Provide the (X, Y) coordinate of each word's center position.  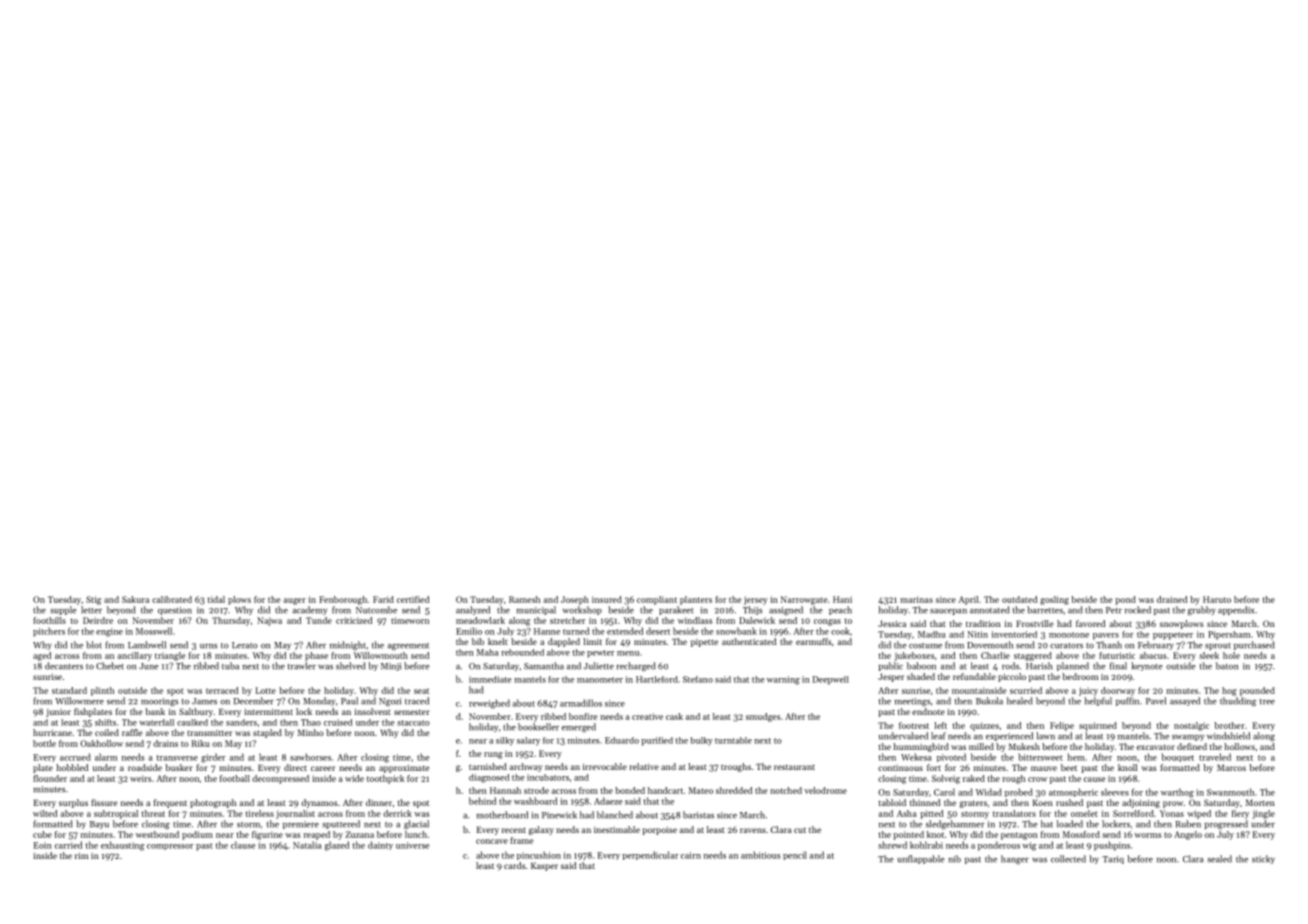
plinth (102, 691)
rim (81, 855)
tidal (216, 599)
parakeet (676, 610)
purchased (1254, 645)
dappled (564, 642)
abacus (1153, 655)
